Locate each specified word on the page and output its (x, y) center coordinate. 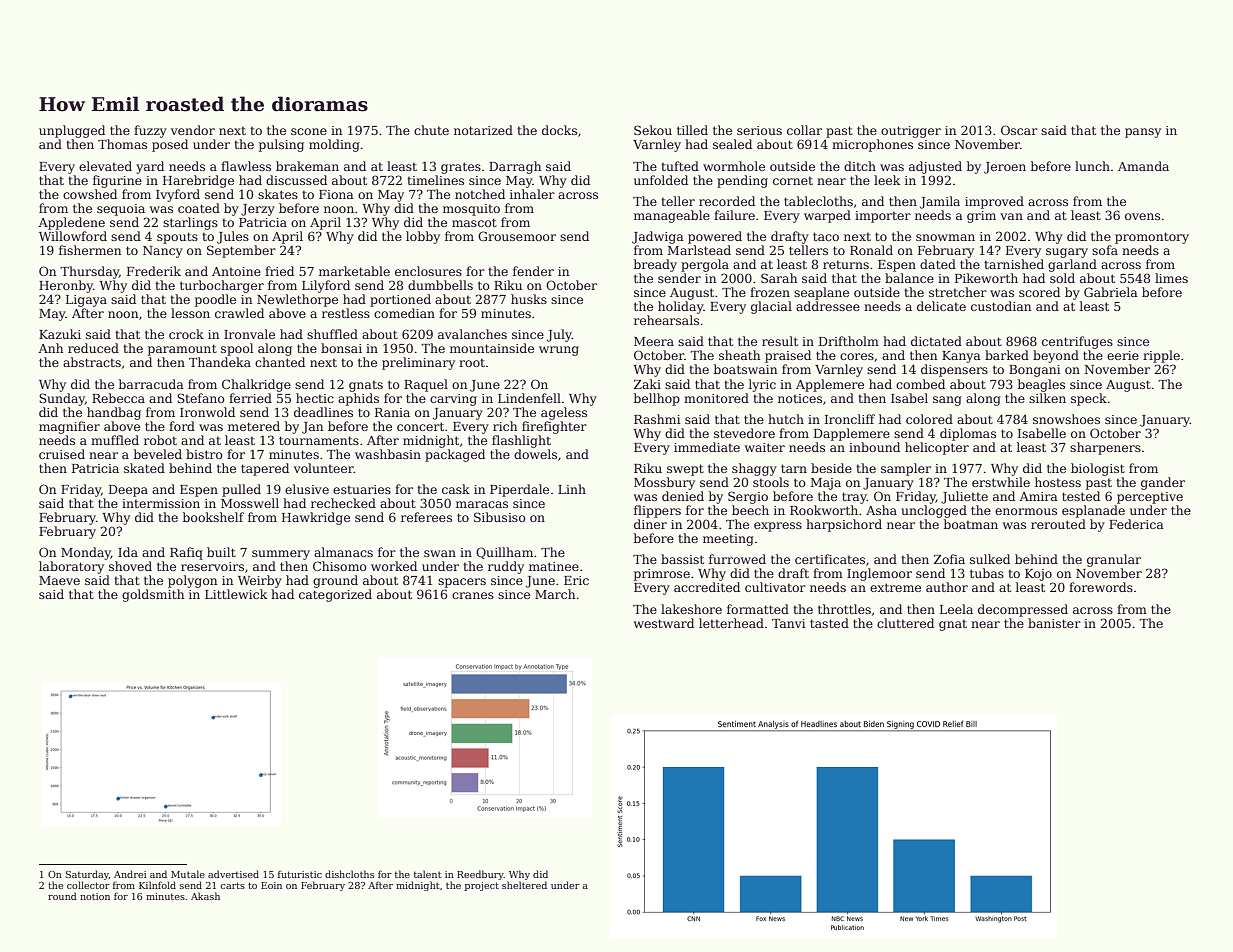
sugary (1067, 253)
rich (505, 426)
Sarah (779, 278)
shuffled (332, 334)
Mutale (188, 874)
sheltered (524, 885)
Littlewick (236, 594)
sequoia (121, 210)
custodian (1001, 306)
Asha (881, 510)
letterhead (731, 623)
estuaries (362, 489)
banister (1054, 623)
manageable (672, 216)
